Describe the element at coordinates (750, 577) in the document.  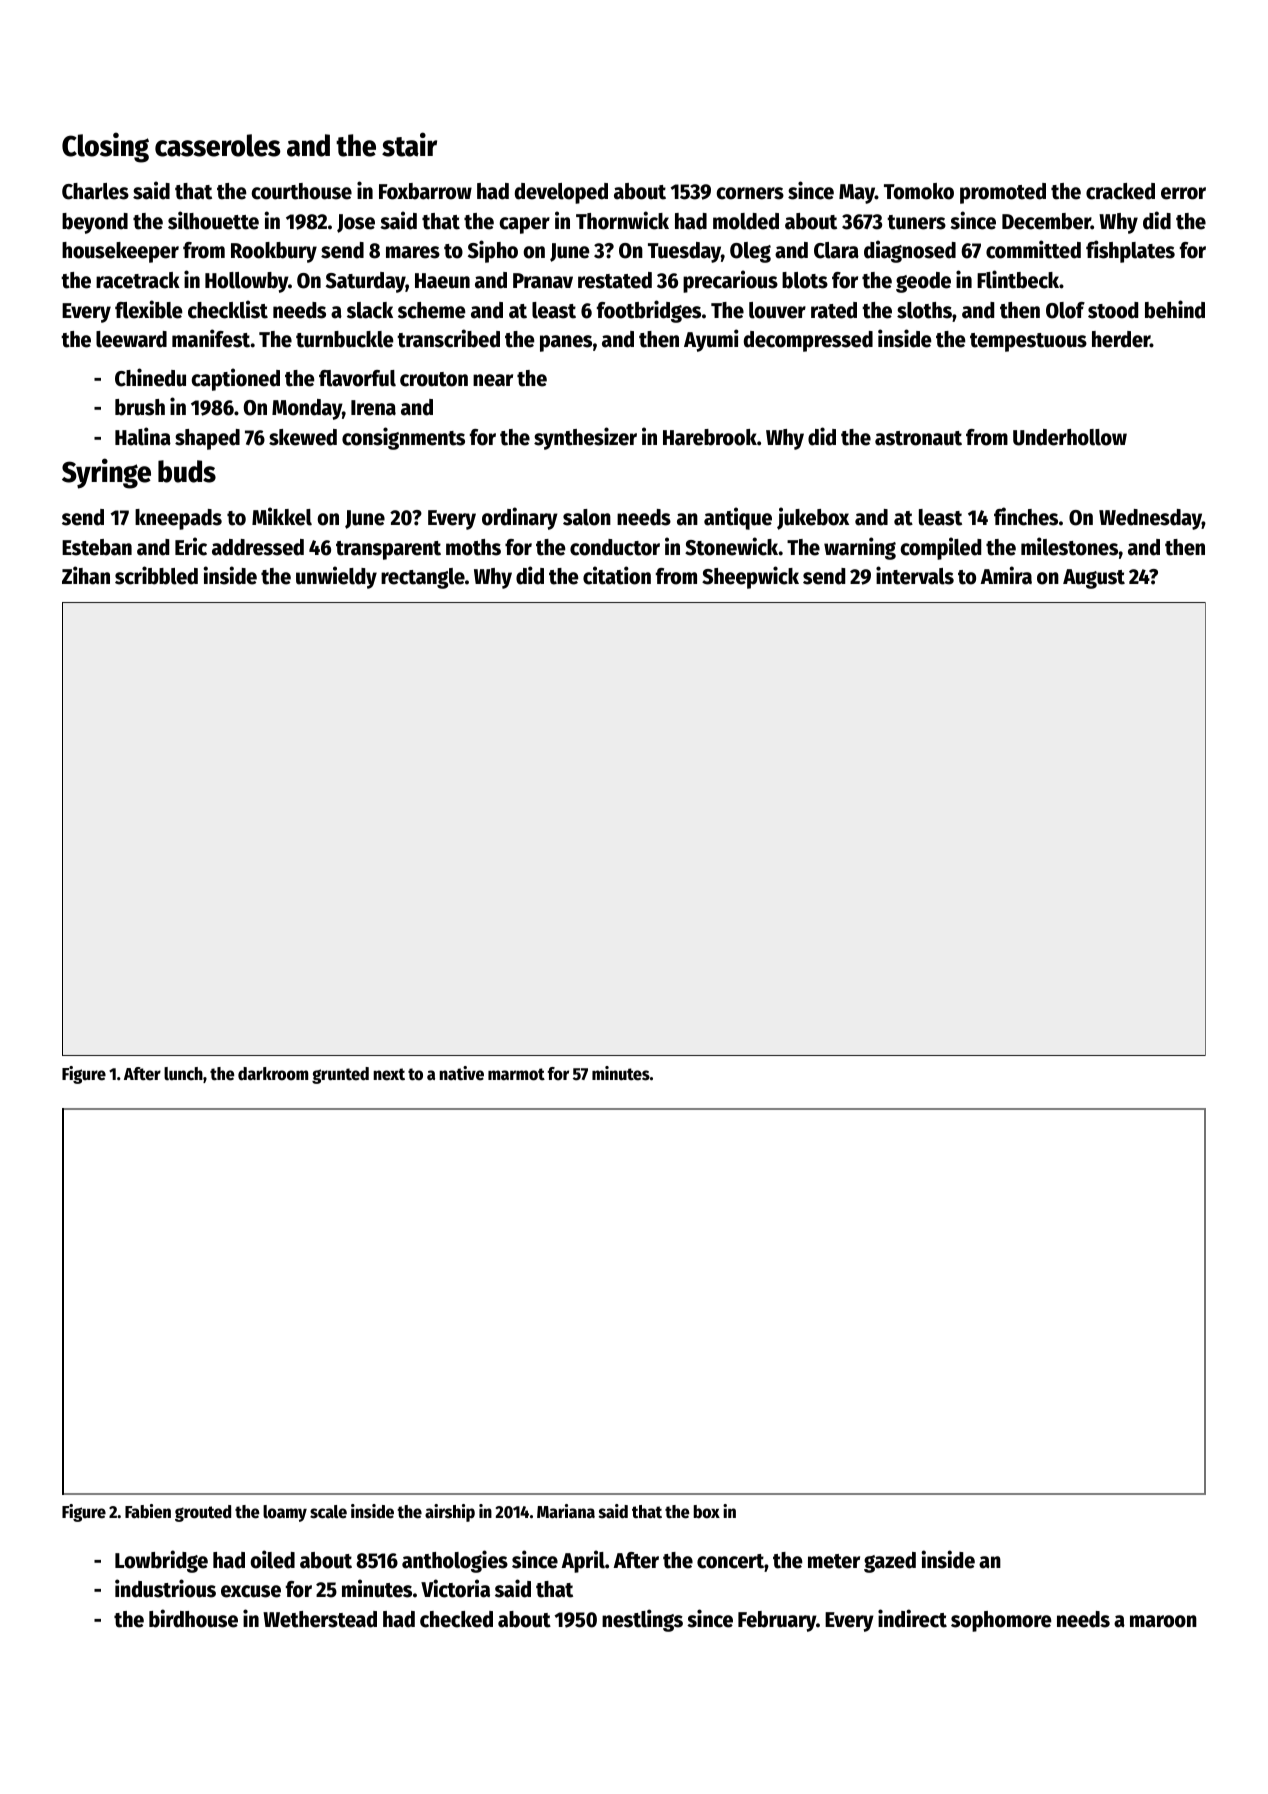
I see `Sheepwick` at that location.
